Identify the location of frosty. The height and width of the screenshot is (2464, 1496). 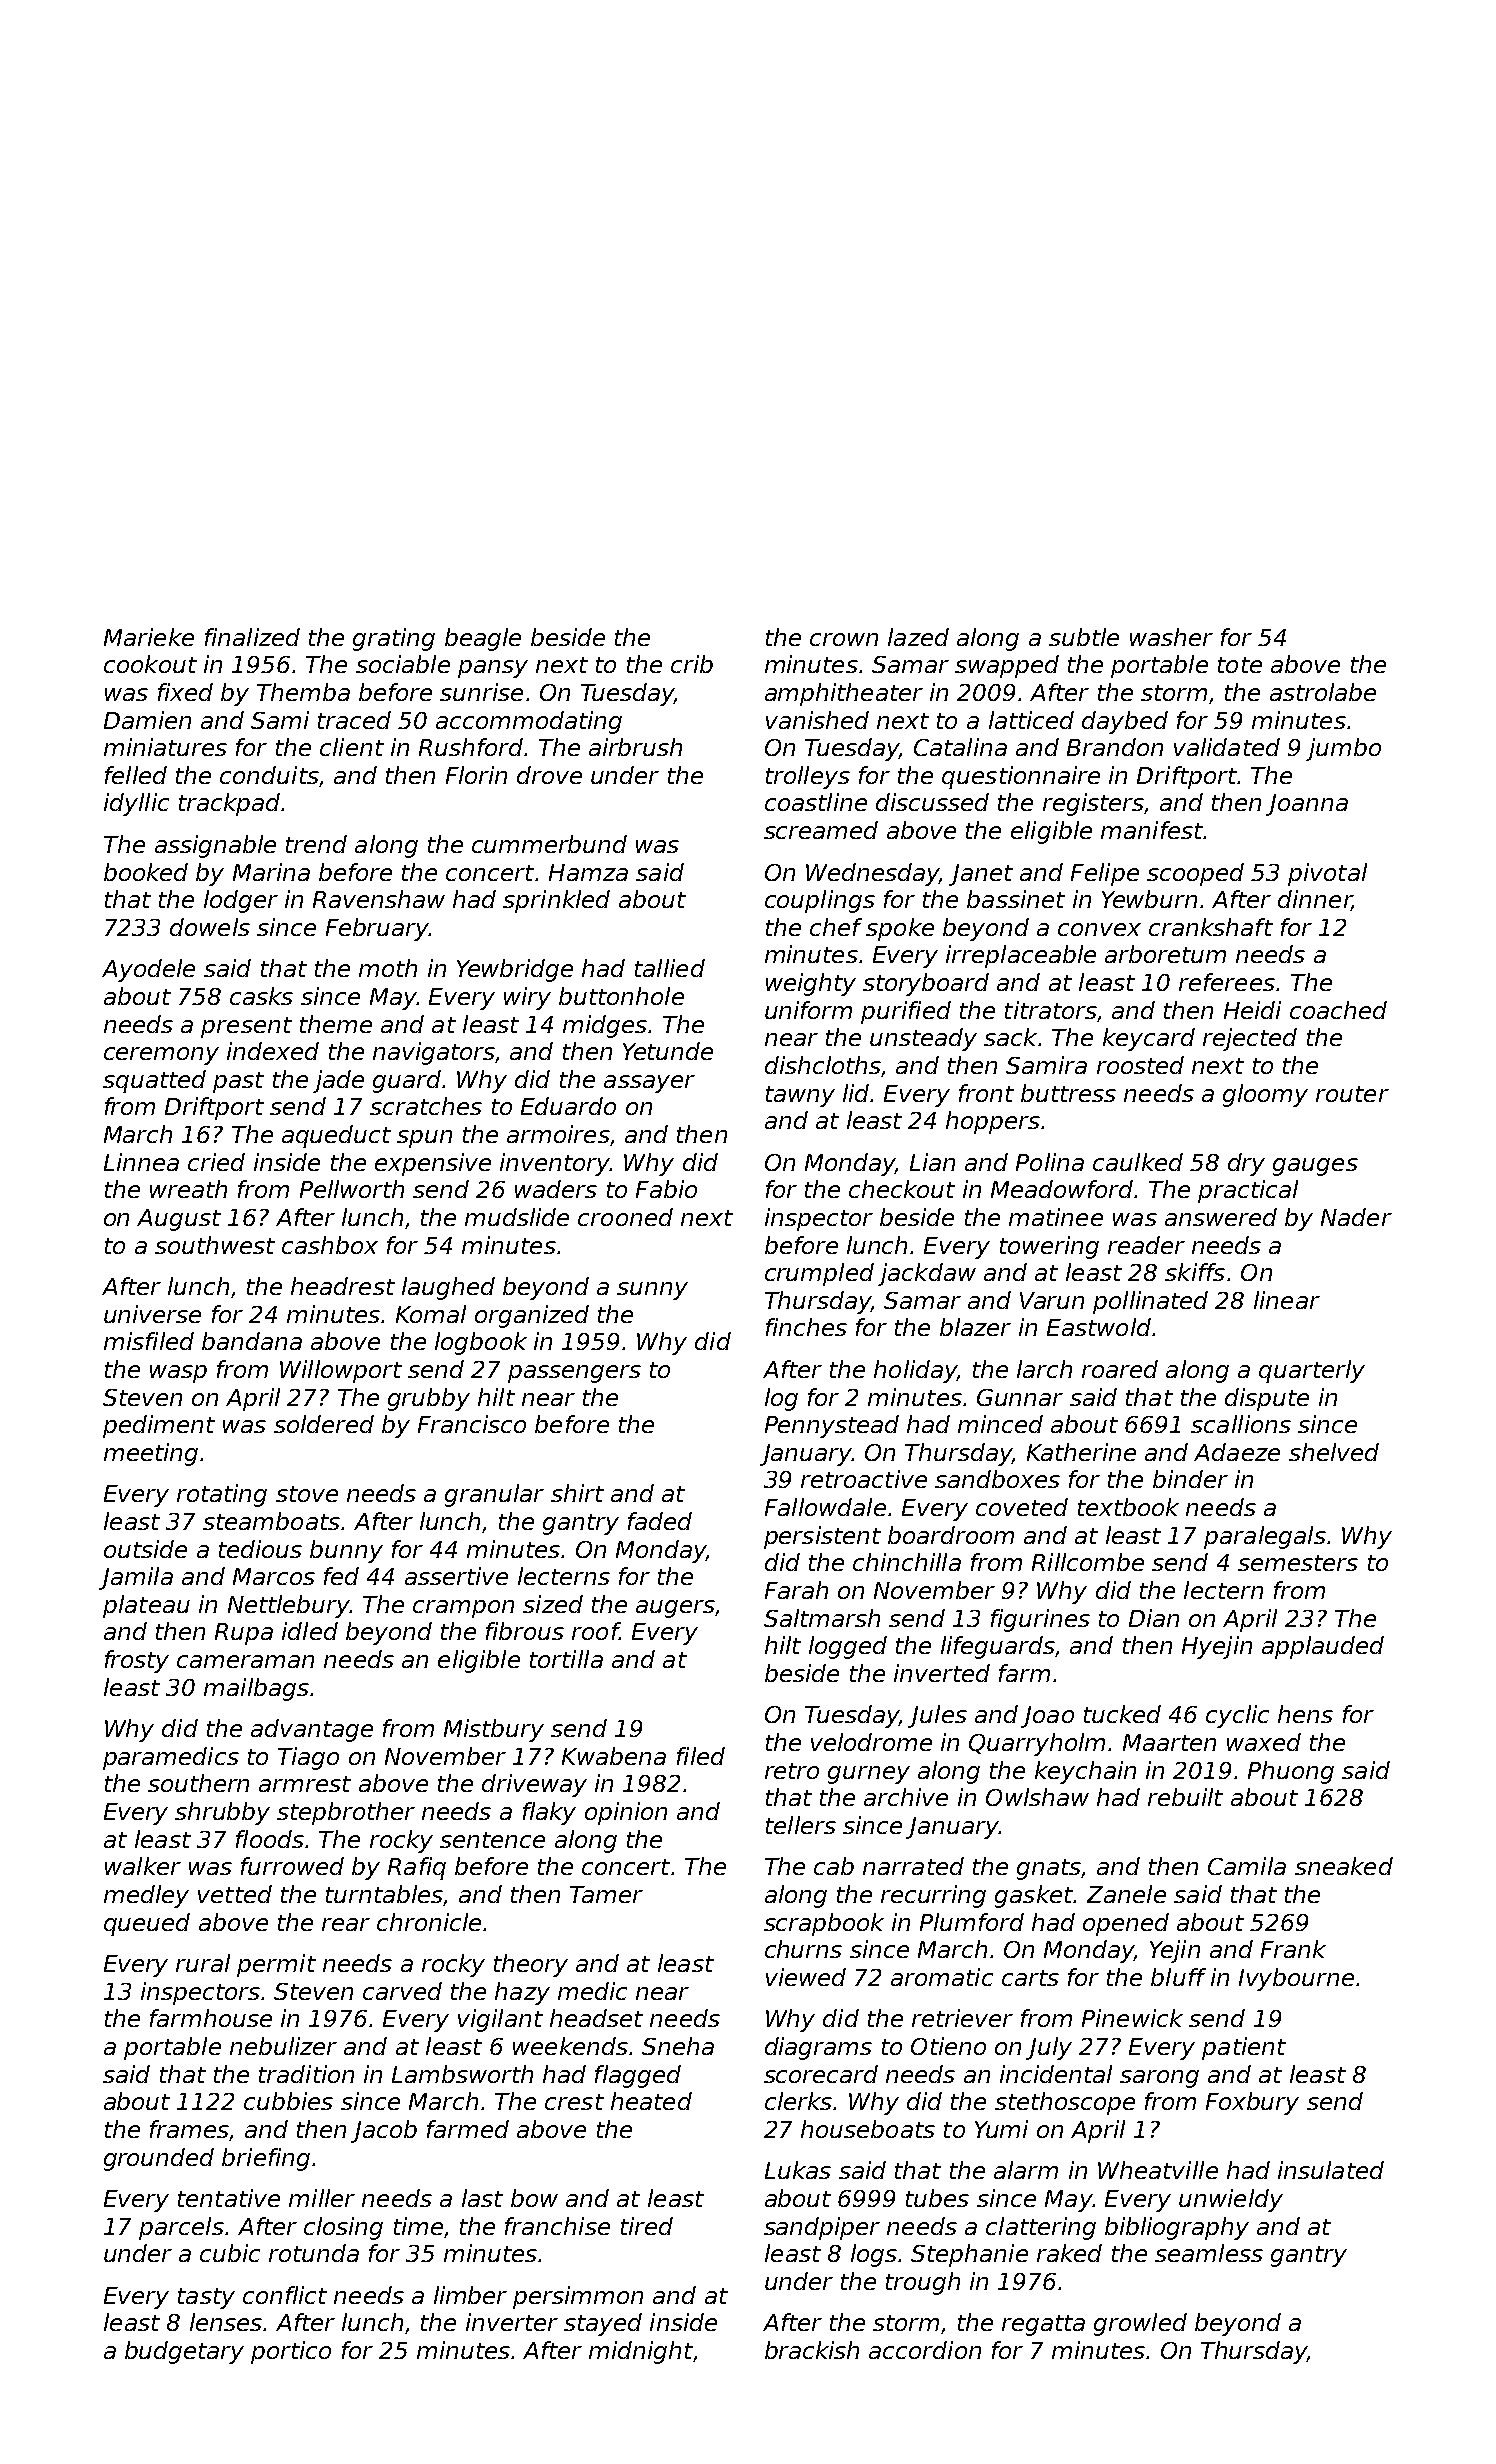
(137, 1661).
